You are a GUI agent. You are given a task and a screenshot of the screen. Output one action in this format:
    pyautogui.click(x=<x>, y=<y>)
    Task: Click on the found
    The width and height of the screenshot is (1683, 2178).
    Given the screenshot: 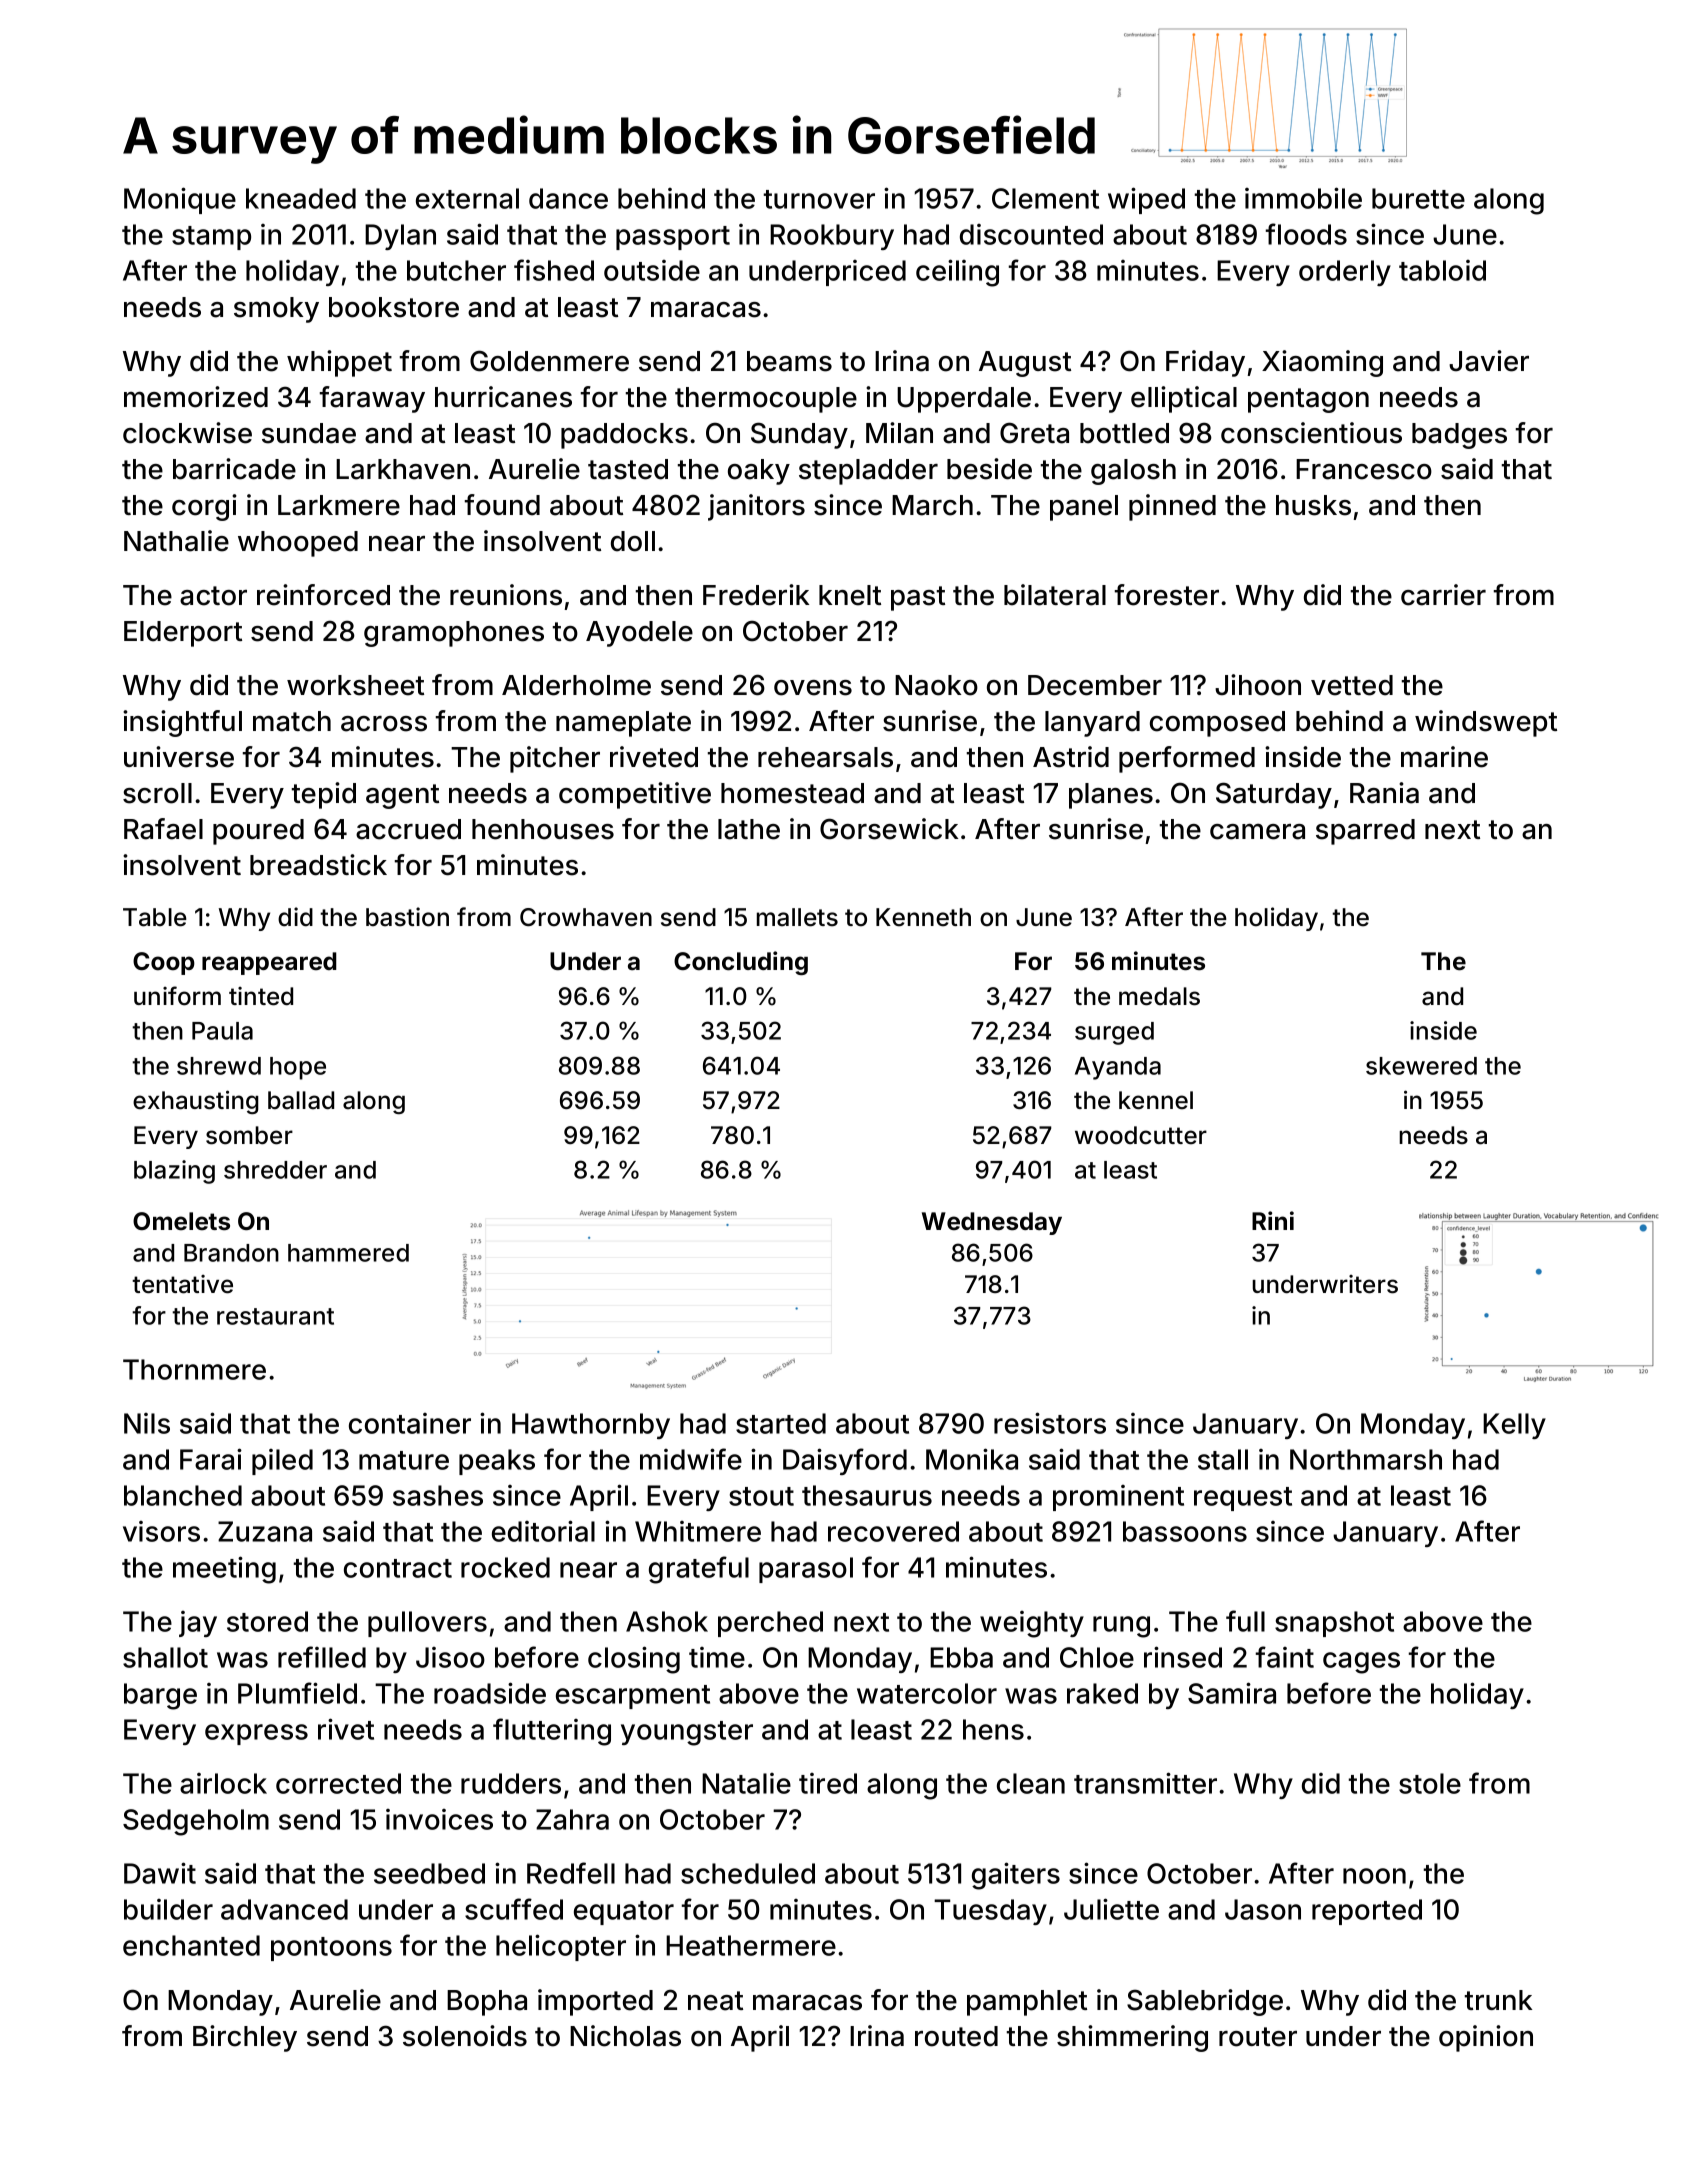 What is the action you would take?
    pyautogui.click(x=502, y=505)
